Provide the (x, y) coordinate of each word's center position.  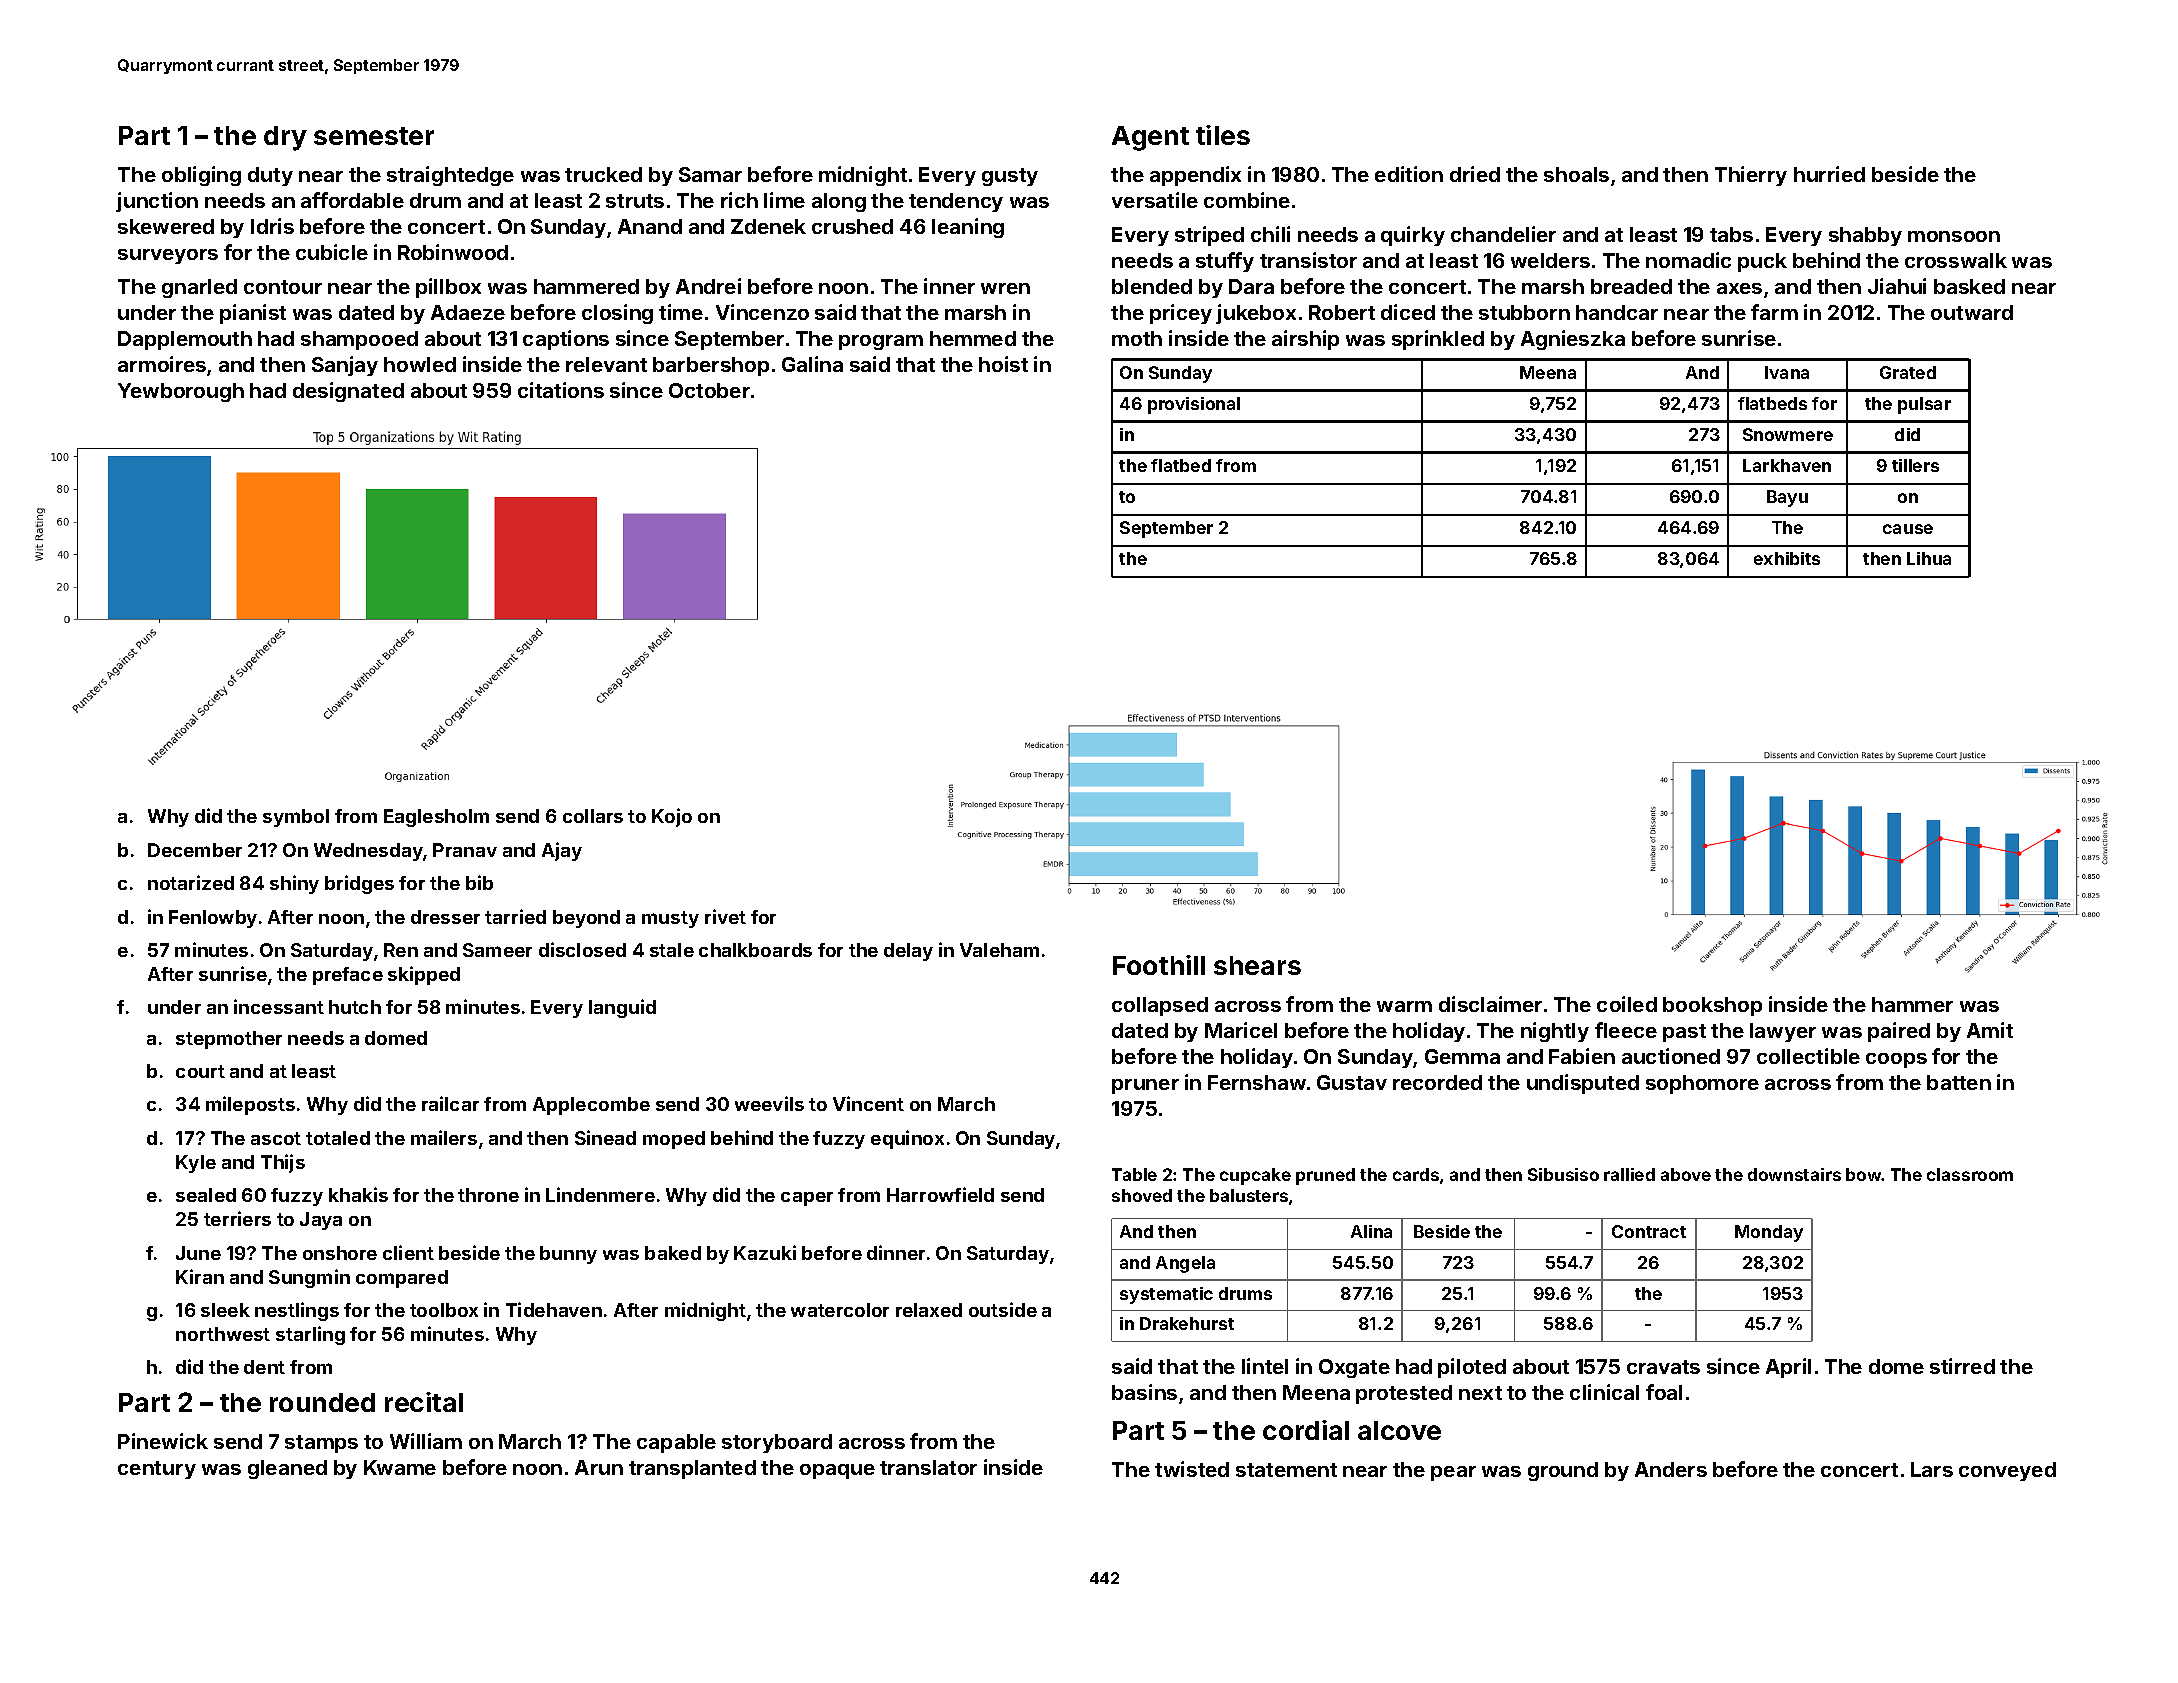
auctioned (1671, 1056)
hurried (1829, 174)
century (157, 1470)
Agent (1150, 138)
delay (908, 952)
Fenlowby (213, 919)
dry (285, 138)
